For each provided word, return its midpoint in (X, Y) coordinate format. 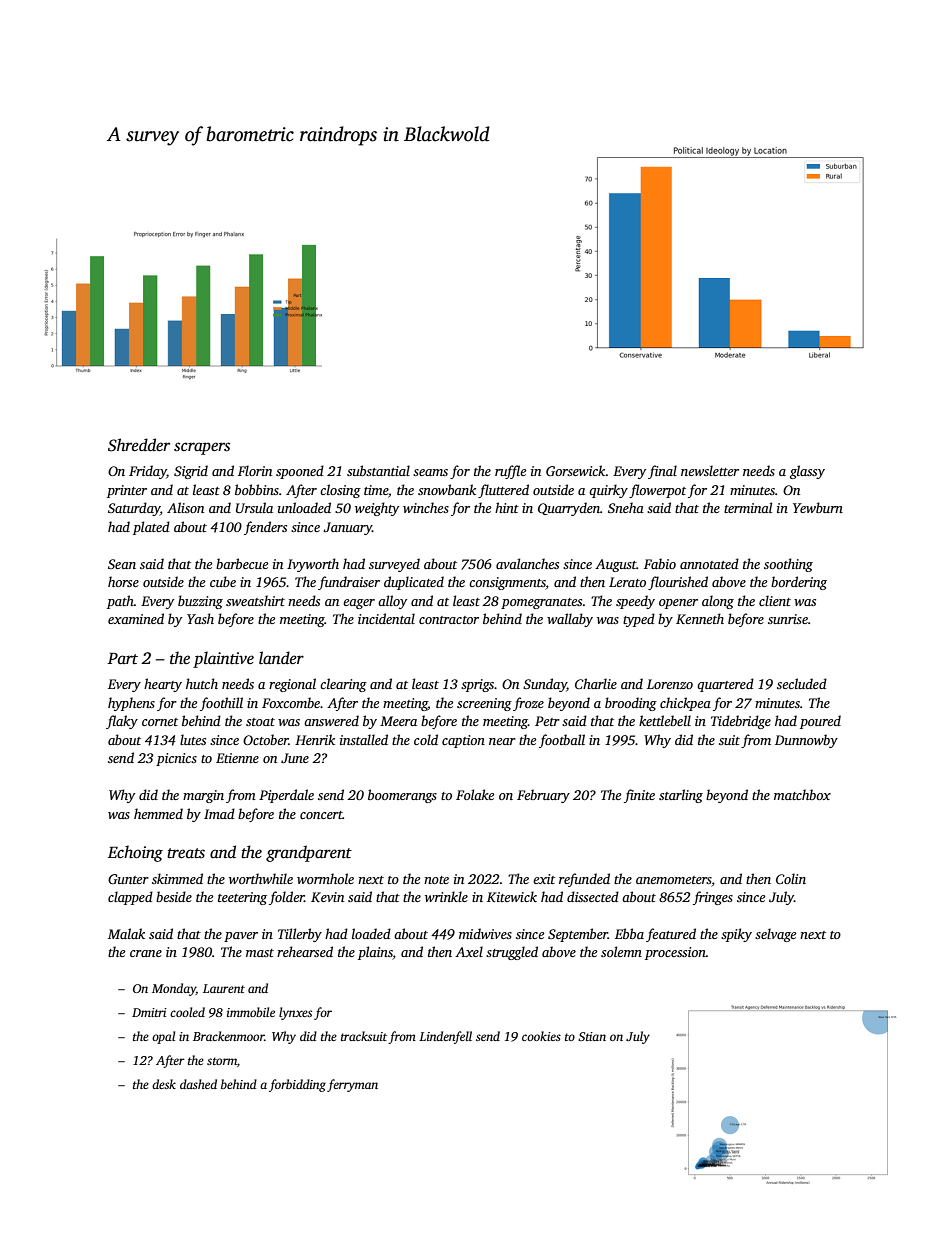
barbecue (242, 563)
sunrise (788, 619)
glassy (807, 472)
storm (222, 1061)
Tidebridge (741, 722)
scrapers (202, 448)
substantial (378, 470)
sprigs (477, 685)
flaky (122, 722)
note (436, 880)
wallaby (570, 620)
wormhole (325, 878)
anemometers (674, 880)
